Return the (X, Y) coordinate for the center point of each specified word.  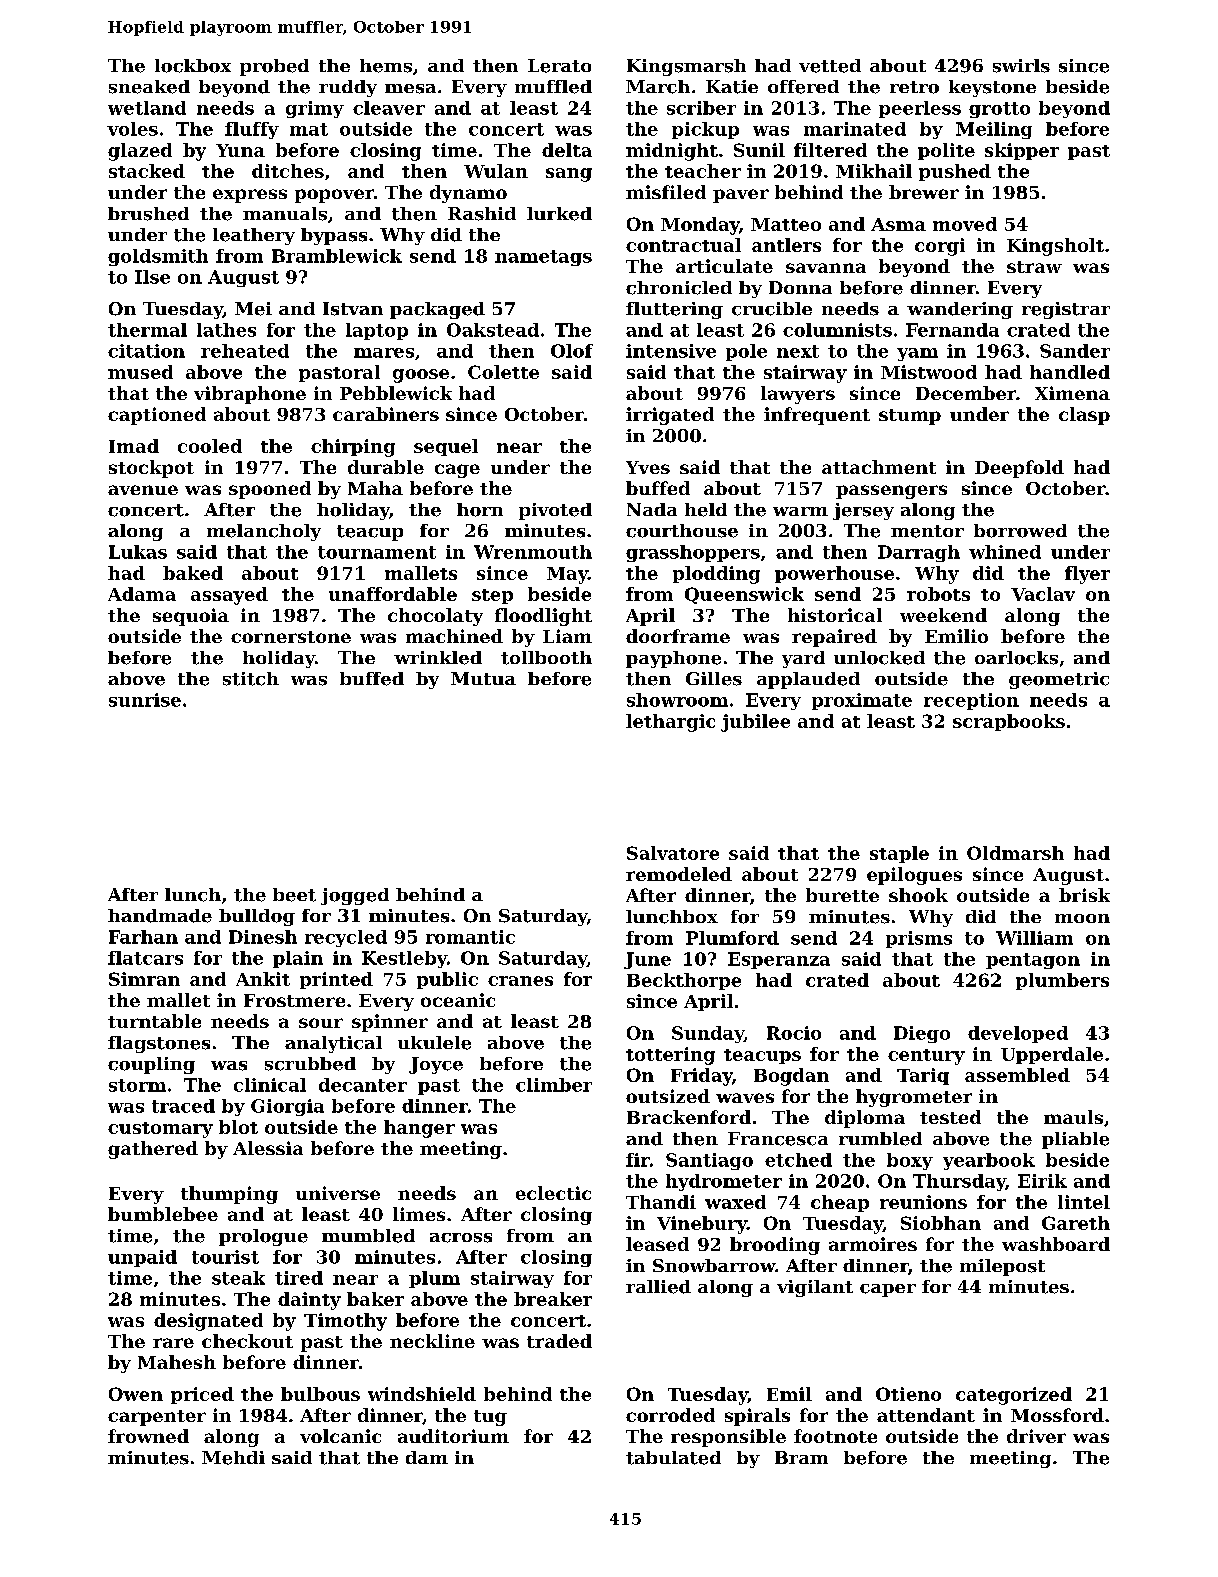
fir (638, 1160)
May (567, 575)
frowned (148, 1436)
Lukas (138, 552)
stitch (251, 679)
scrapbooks (1009, 722)
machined (454, 636)
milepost (1002, 1267)
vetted (830, 66)
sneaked (149, 87)
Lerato (559, 66)
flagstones (159, 1044)
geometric (1059, 680)
